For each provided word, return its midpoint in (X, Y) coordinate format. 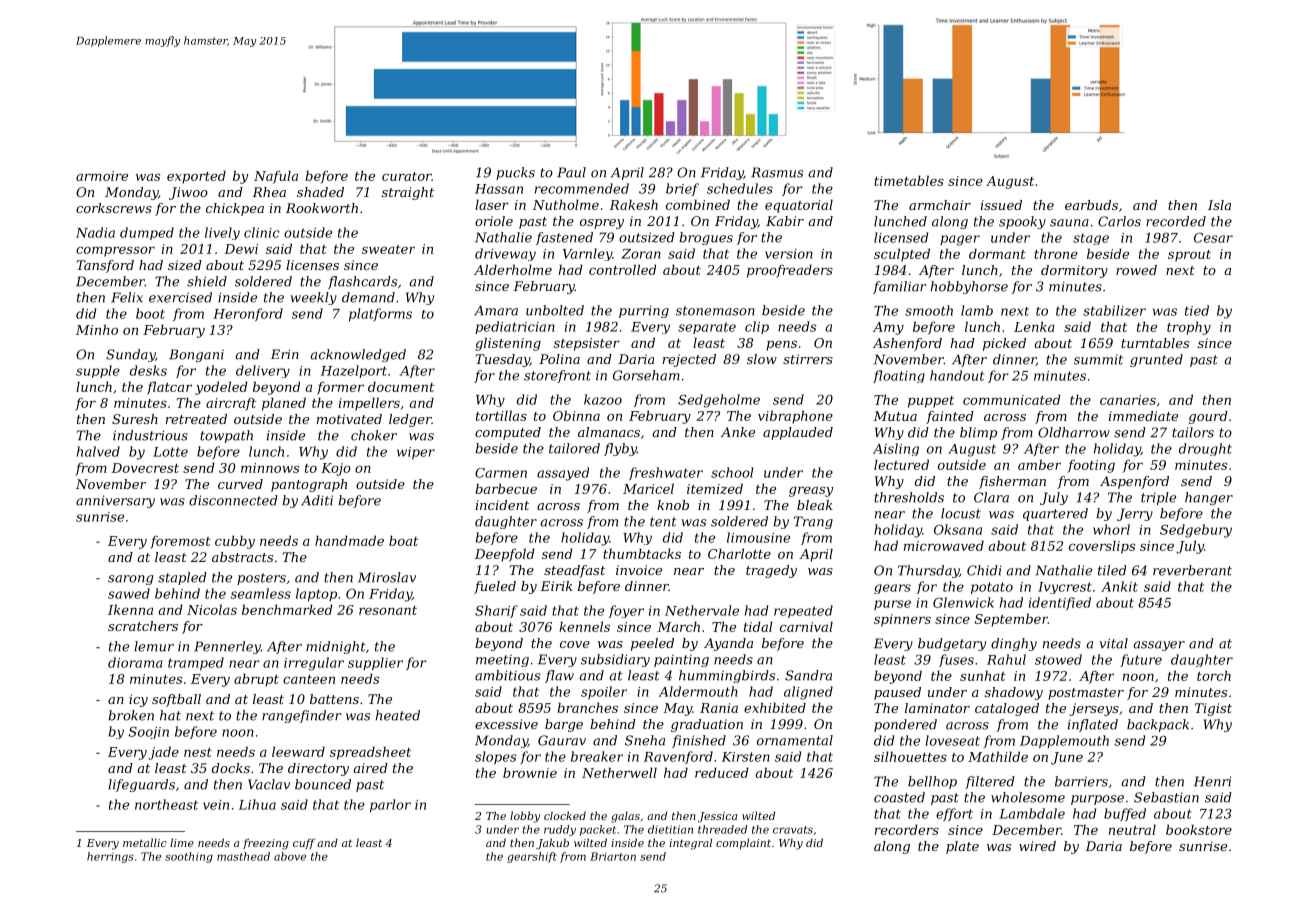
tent (663, 522)
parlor (390, 806)
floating (899, 376)
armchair (940, 205)
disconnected (233, 500)
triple (1158, 498)
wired (1037, 846)
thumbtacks (642, 553)
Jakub (552, 843)
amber (1039, 464)
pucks (515, 173)
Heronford (248, 314)
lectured (901, 464)
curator (407, 176)
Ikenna (130, 609)
